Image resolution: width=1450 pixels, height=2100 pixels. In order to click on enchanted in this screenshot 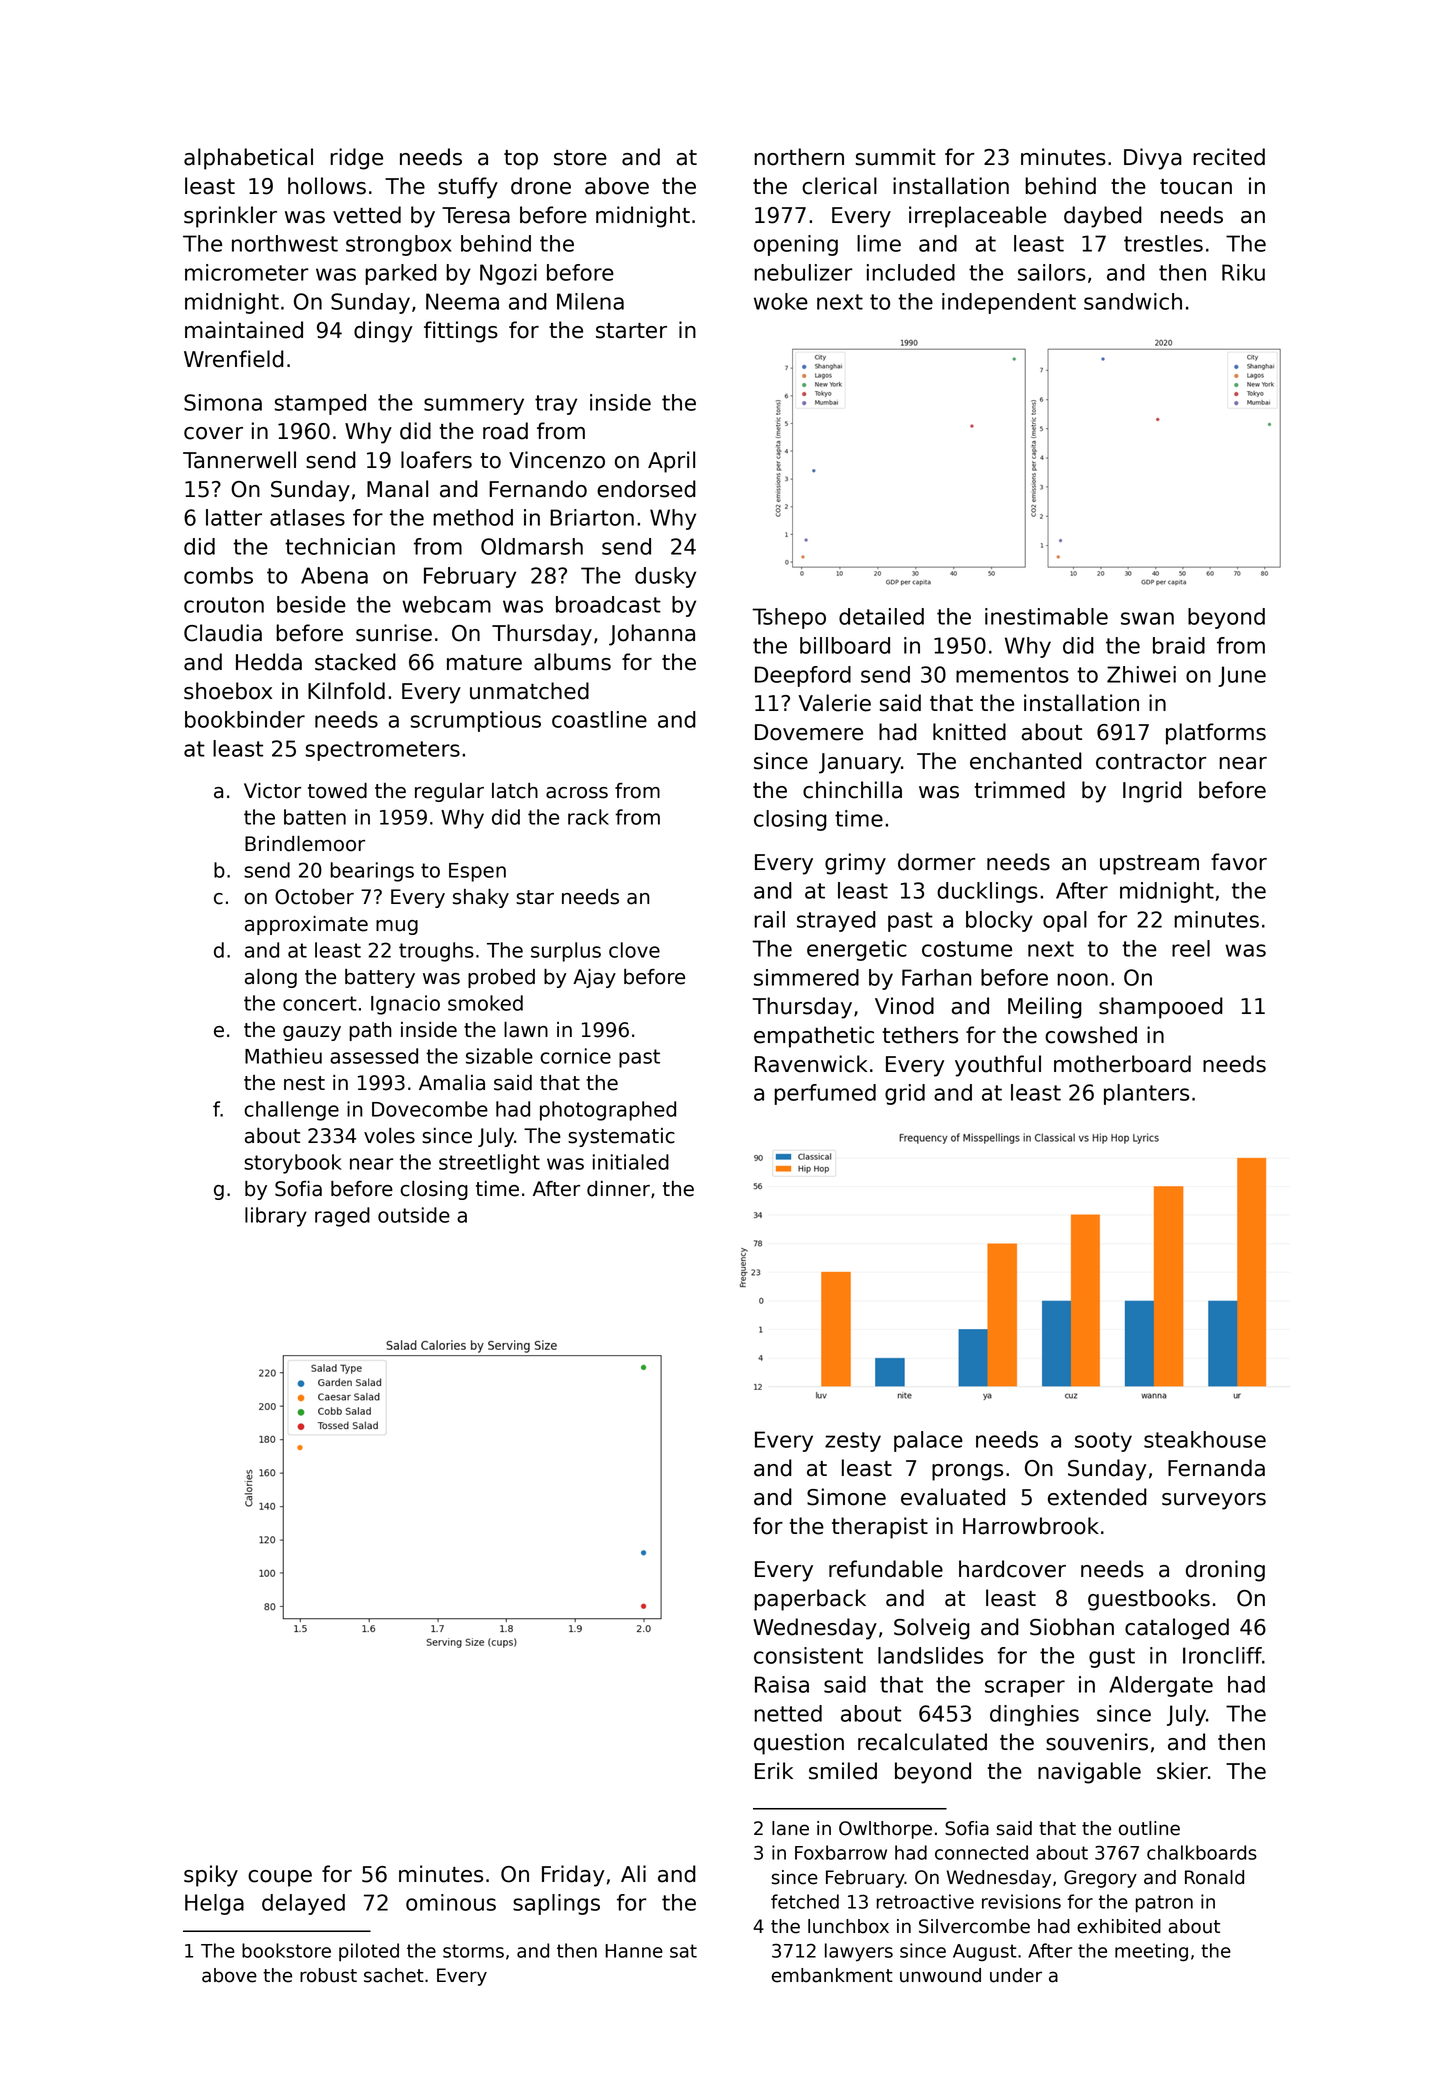, I will do `click(1026, 761)`.
